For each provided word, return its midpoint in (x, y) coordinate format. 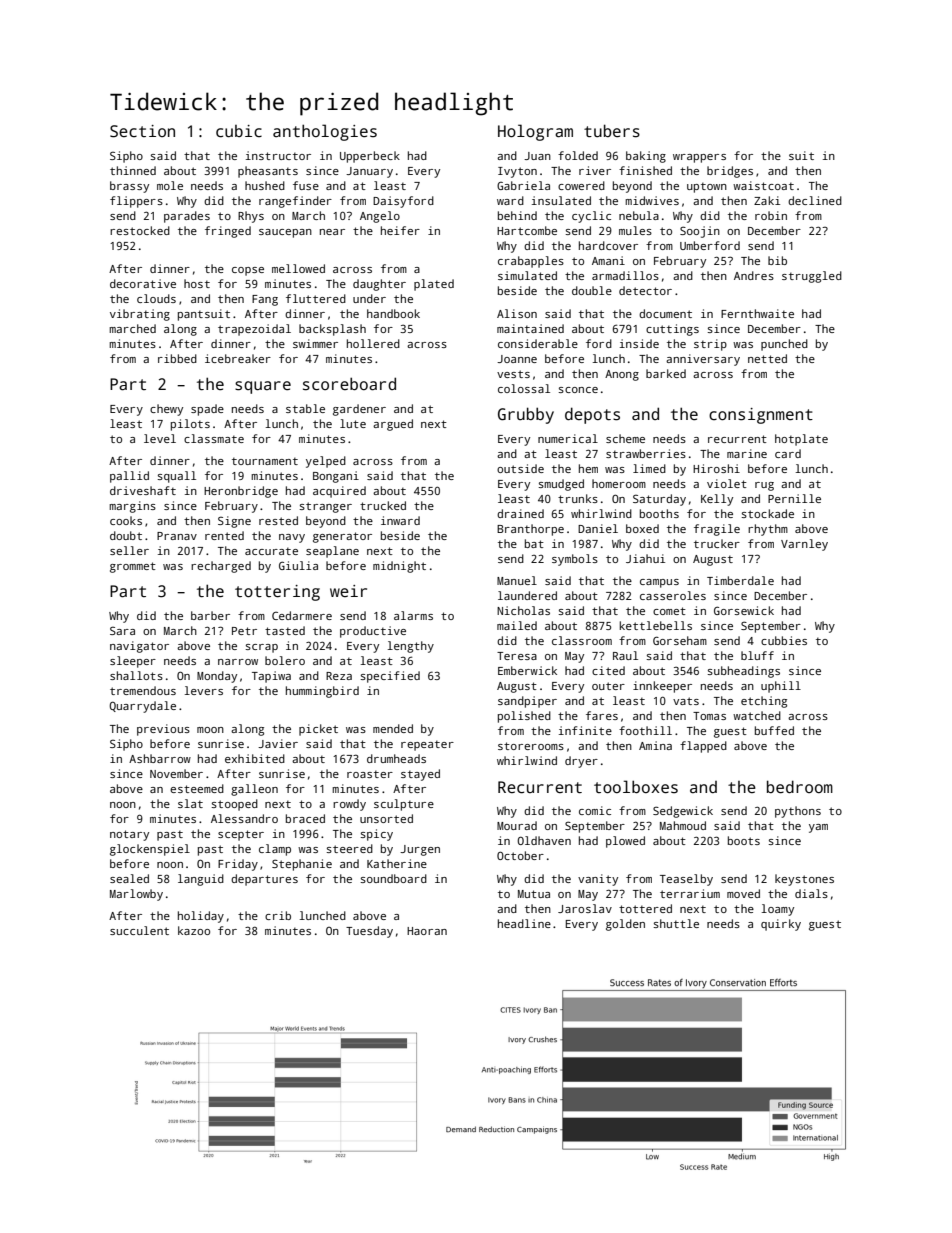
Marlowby (136, 895)
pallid (129, 477)
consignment (761, 416)
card (788, 453)
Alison (517, 313)
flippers (136, 202)
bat (534, 543)
